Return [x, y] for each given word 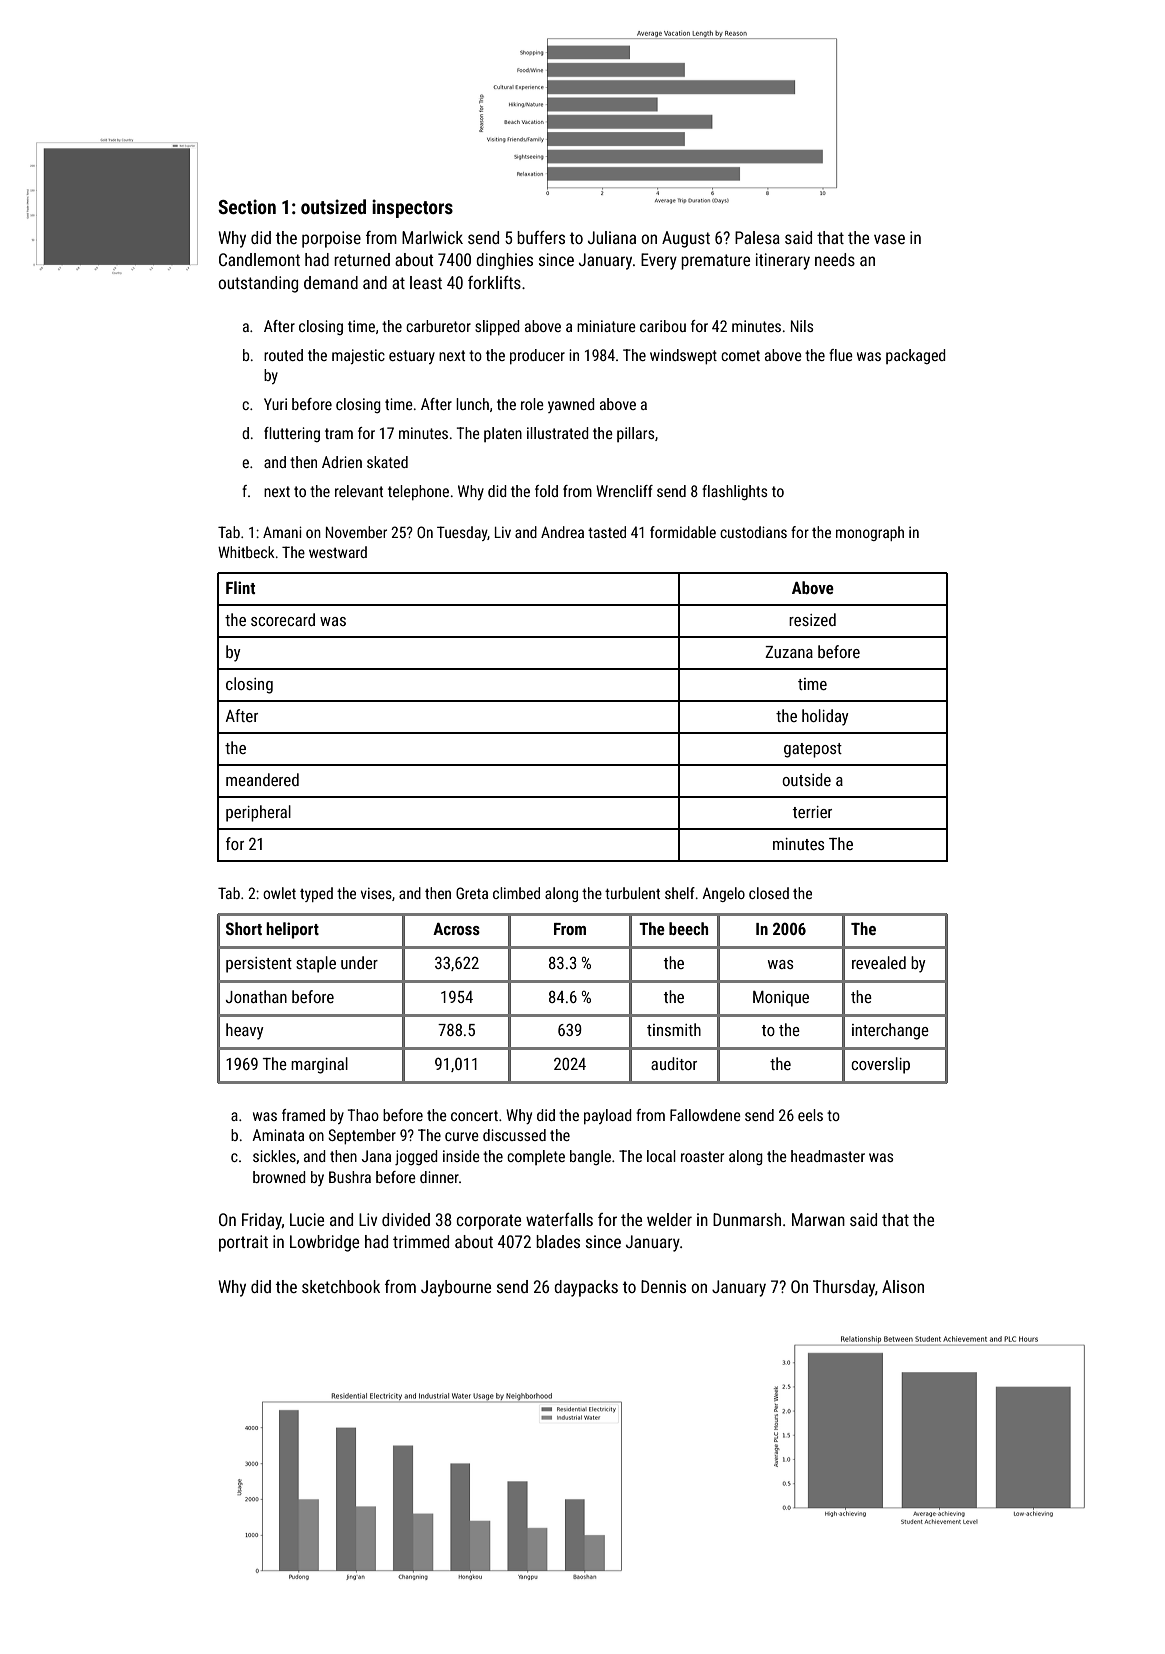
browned [279, 1177]
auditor [674, 1063]
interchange [890, 1031]
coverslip [880, 1065]
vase [889, 239]
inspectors [412, 208]
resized [812, 619]
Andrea [562, 532]
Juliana [612, 237]
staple [316, 964]
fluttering [292, 434]
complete [536, 1157]
